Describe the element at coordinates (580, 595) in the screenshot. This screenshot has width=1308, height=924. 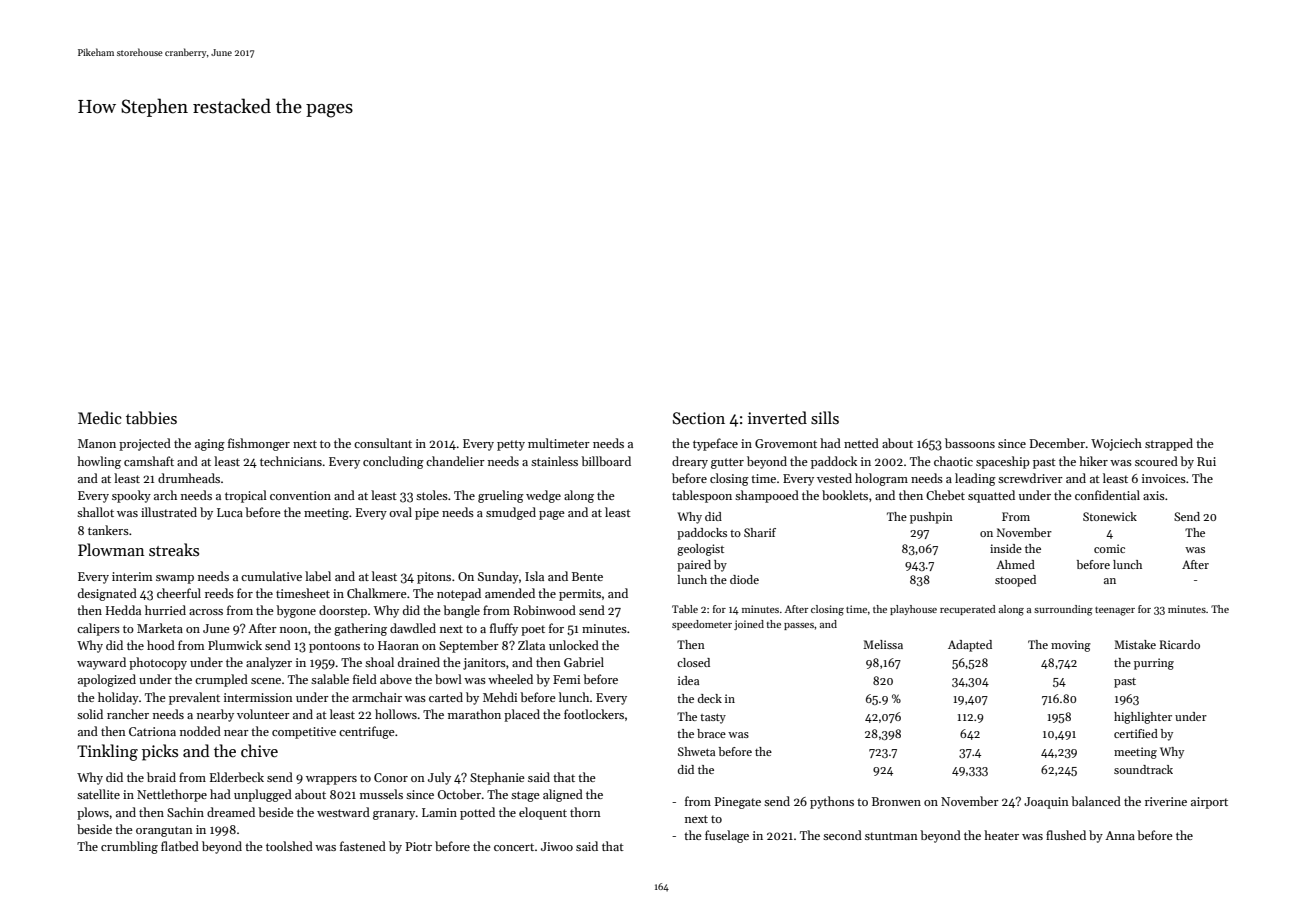
I see `permits` at that location.
